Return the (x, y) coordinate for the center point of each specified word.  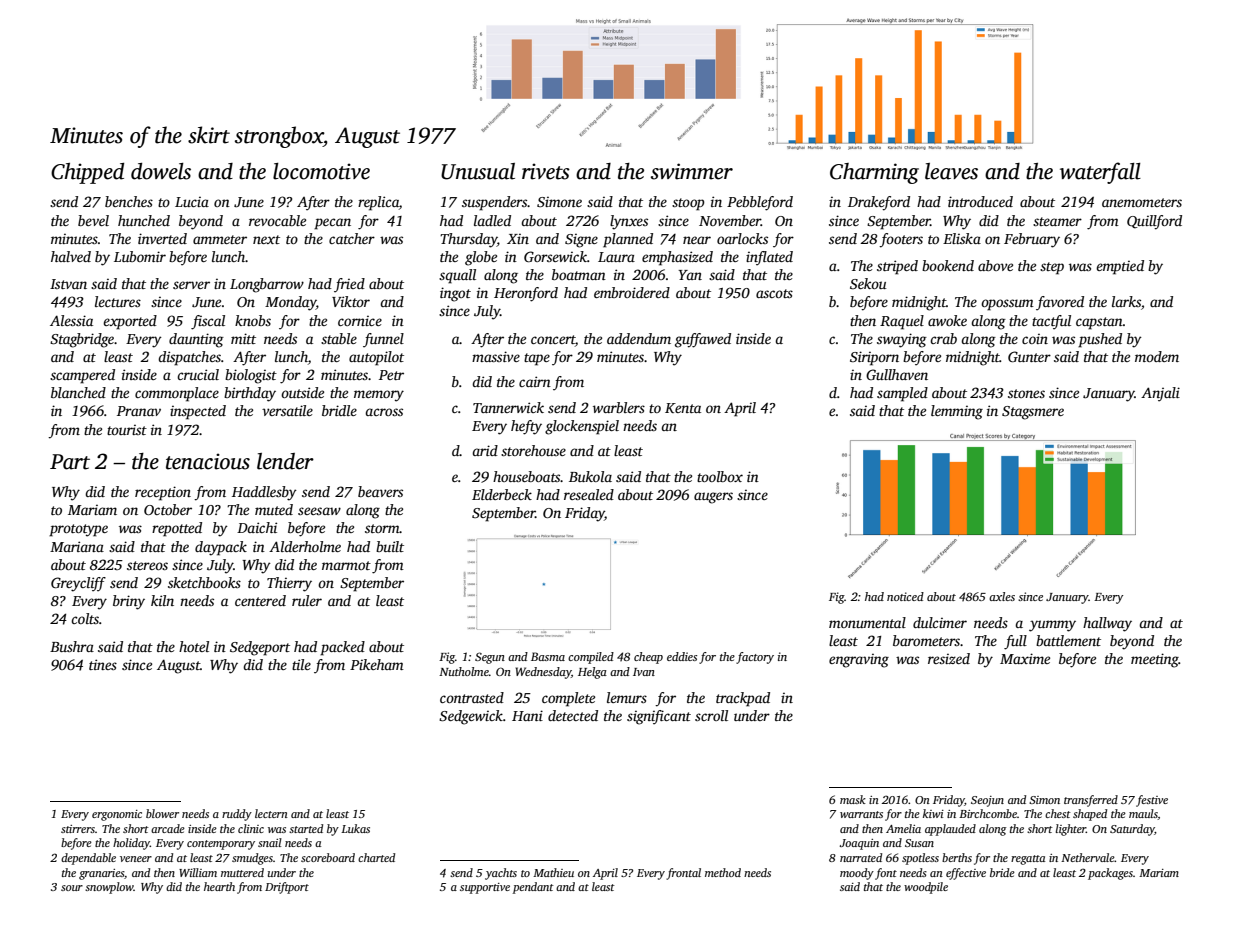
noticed (905, 596)
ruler (307, 600)
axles (1002, 596)
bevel (93, 220)
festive (1152, 801)
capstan (1099, 323)
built (390, 546)
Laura (616, 257)
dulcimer (940, 622)
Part (70, 462)
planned (628, 240)
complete (568, 699)
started (306, 828)
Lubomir (140, 256)
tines (103, 664)
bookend (948, 265)
